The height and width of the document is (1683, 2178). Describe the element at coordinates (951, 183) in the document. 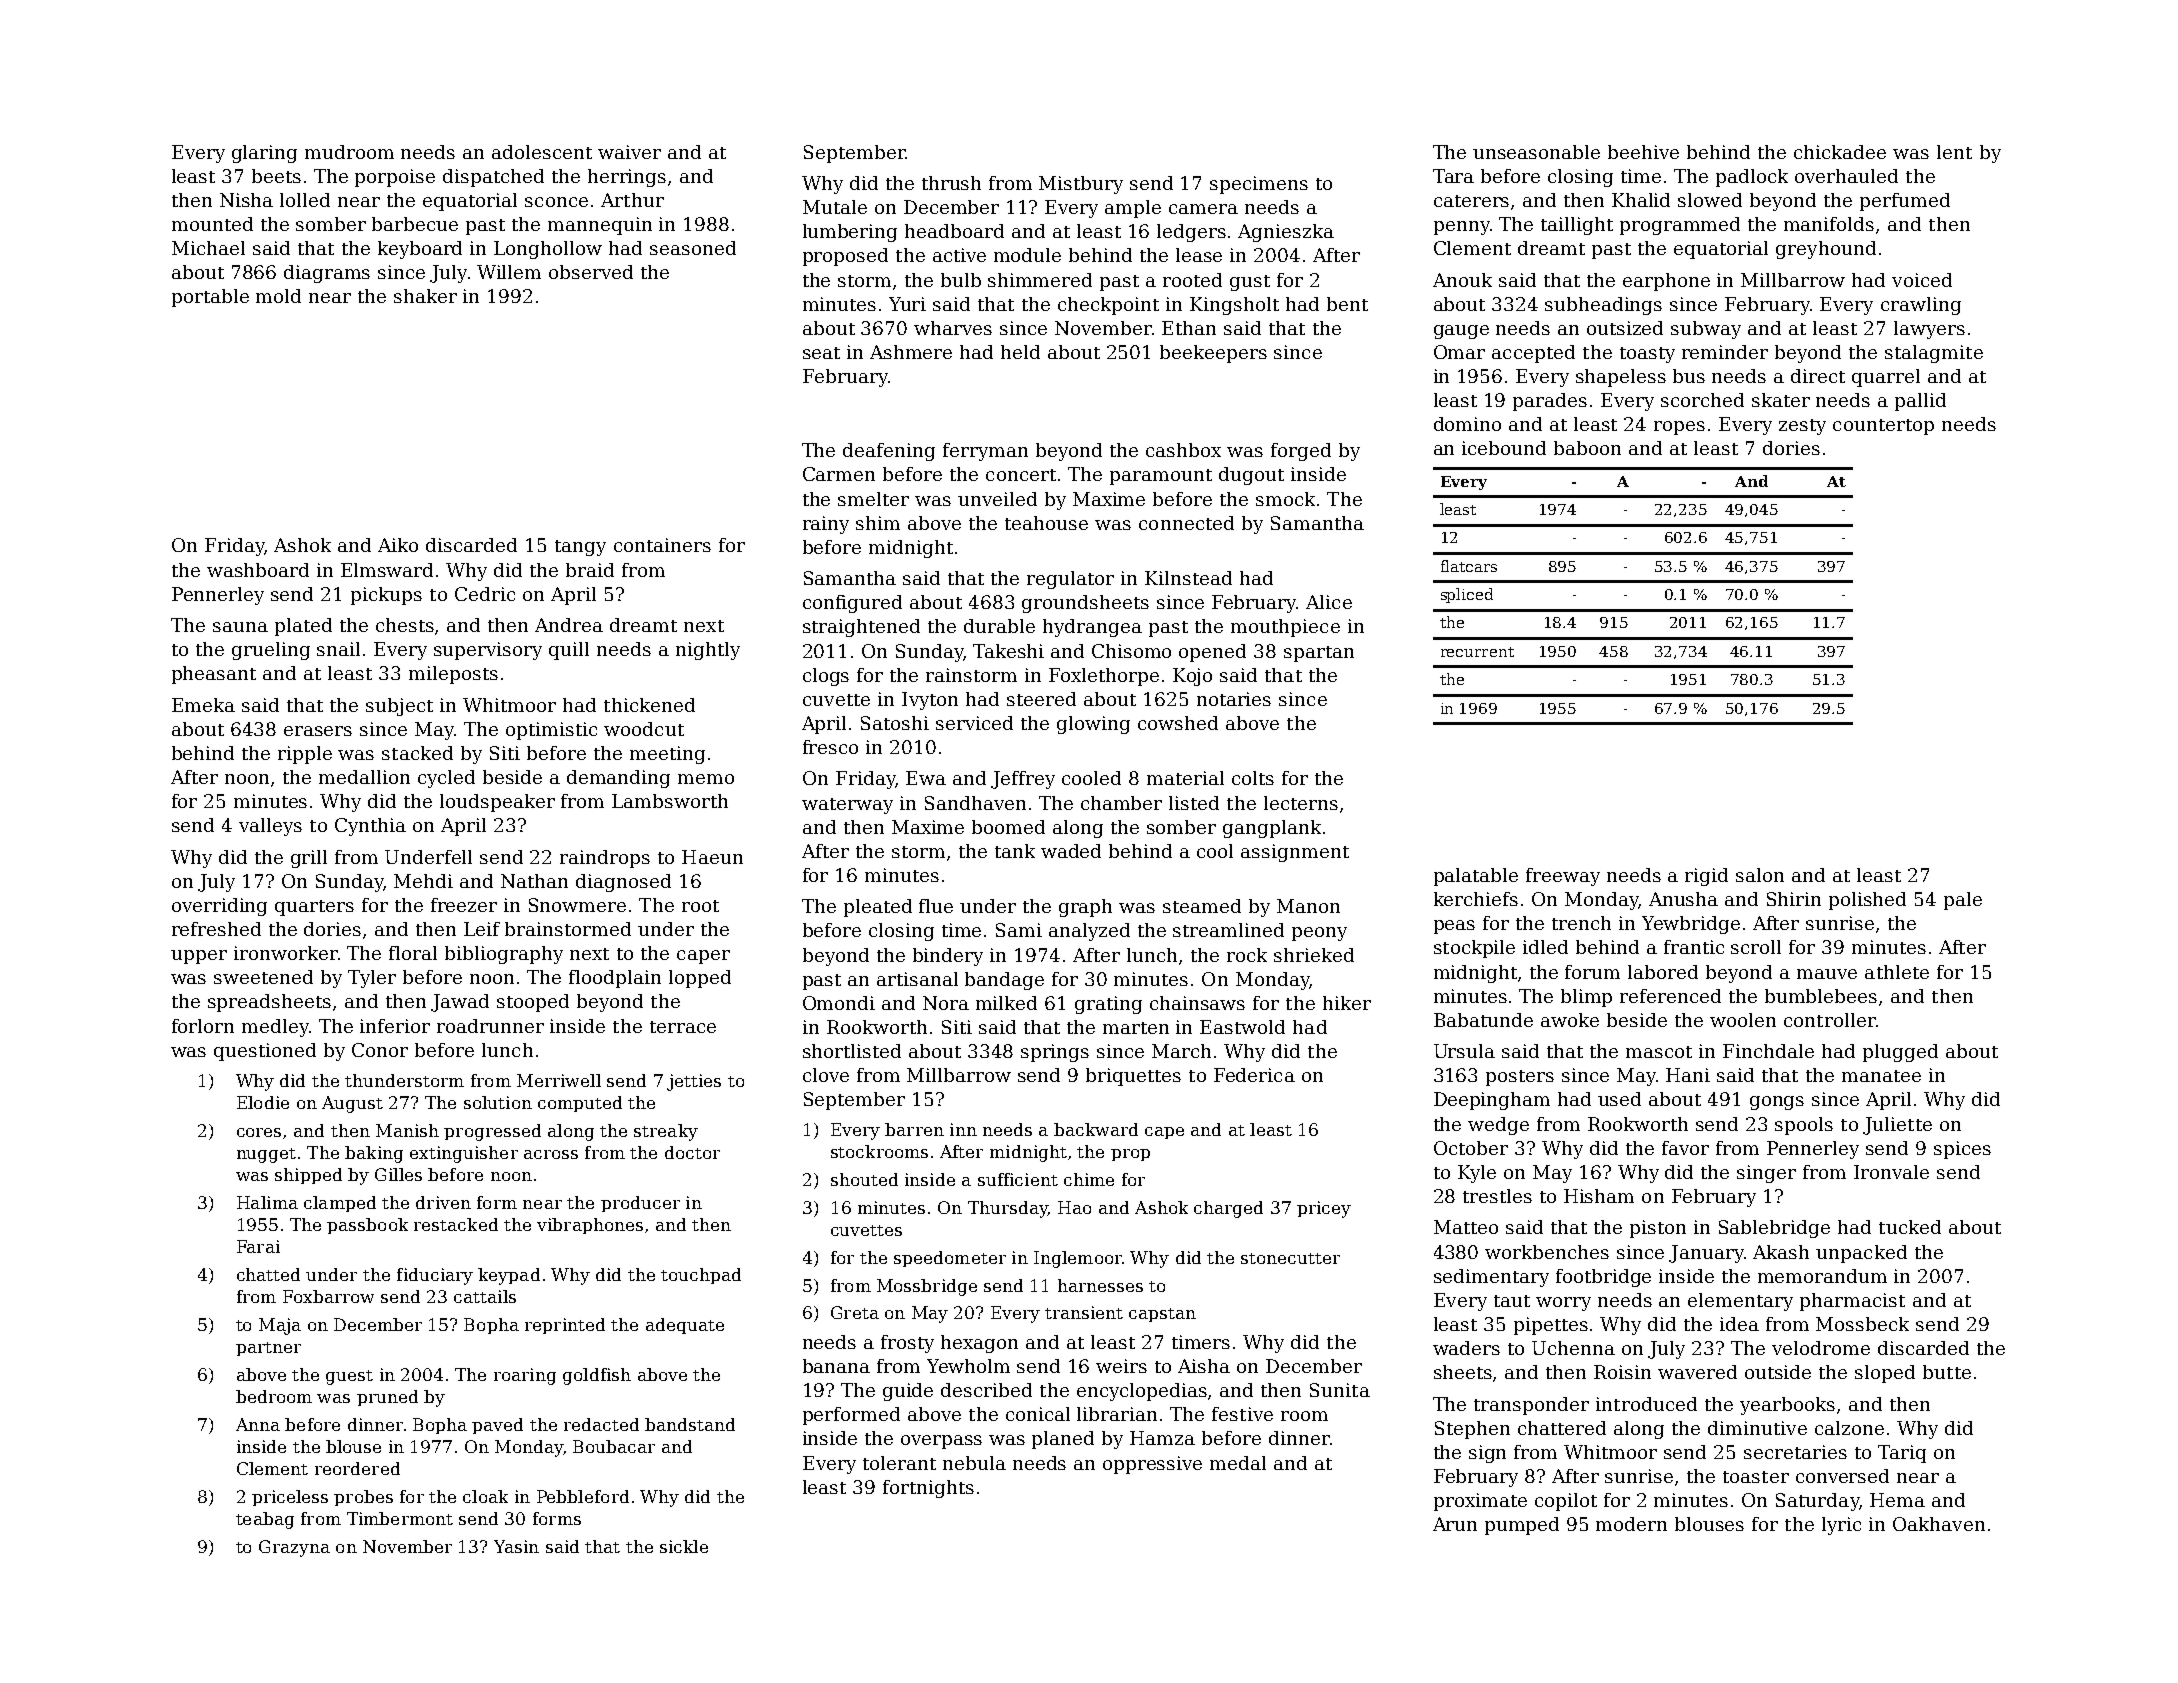

I see `thrush` at that location.
